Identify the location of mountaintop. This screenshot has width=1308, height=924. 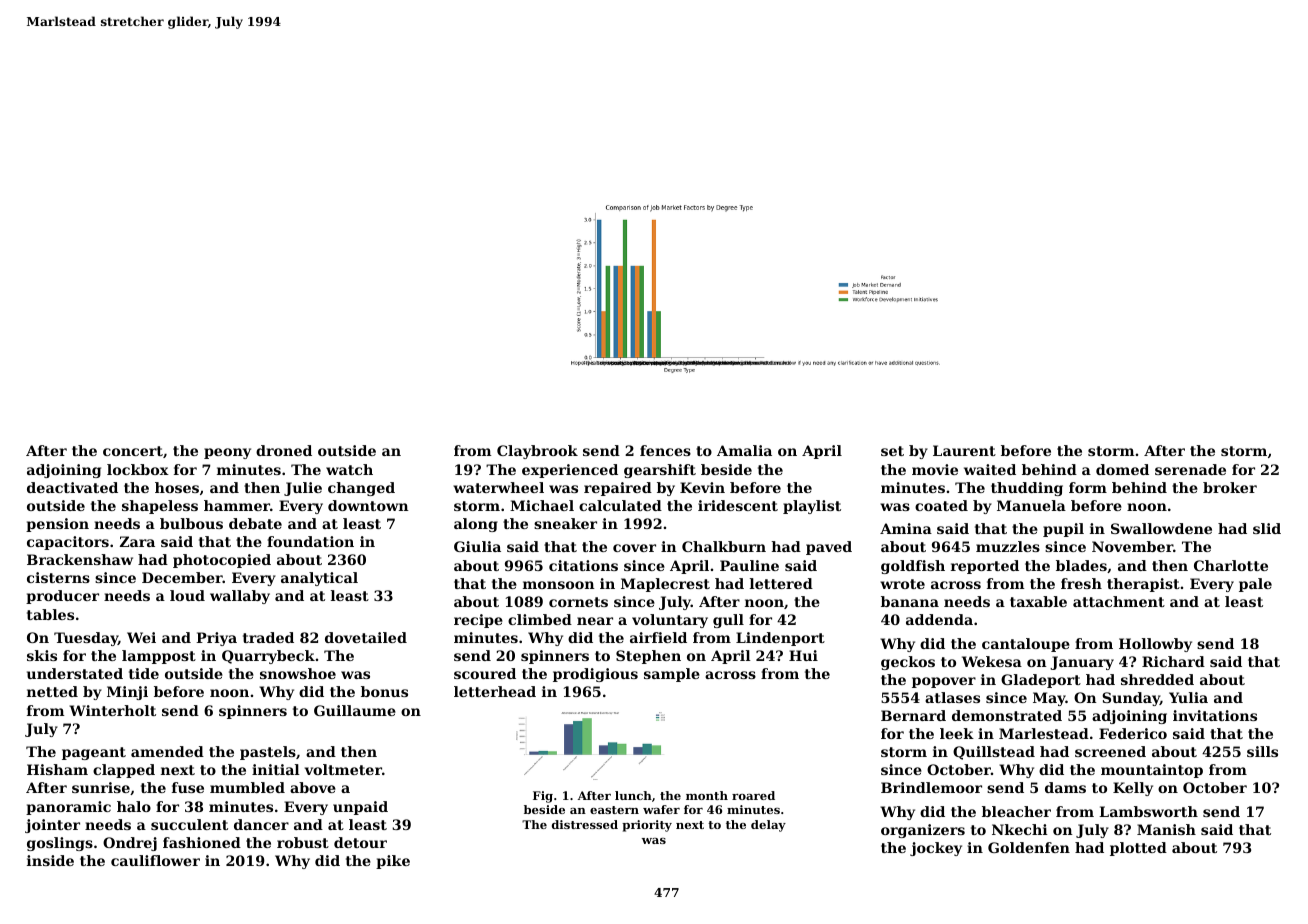
(1152, 771).
